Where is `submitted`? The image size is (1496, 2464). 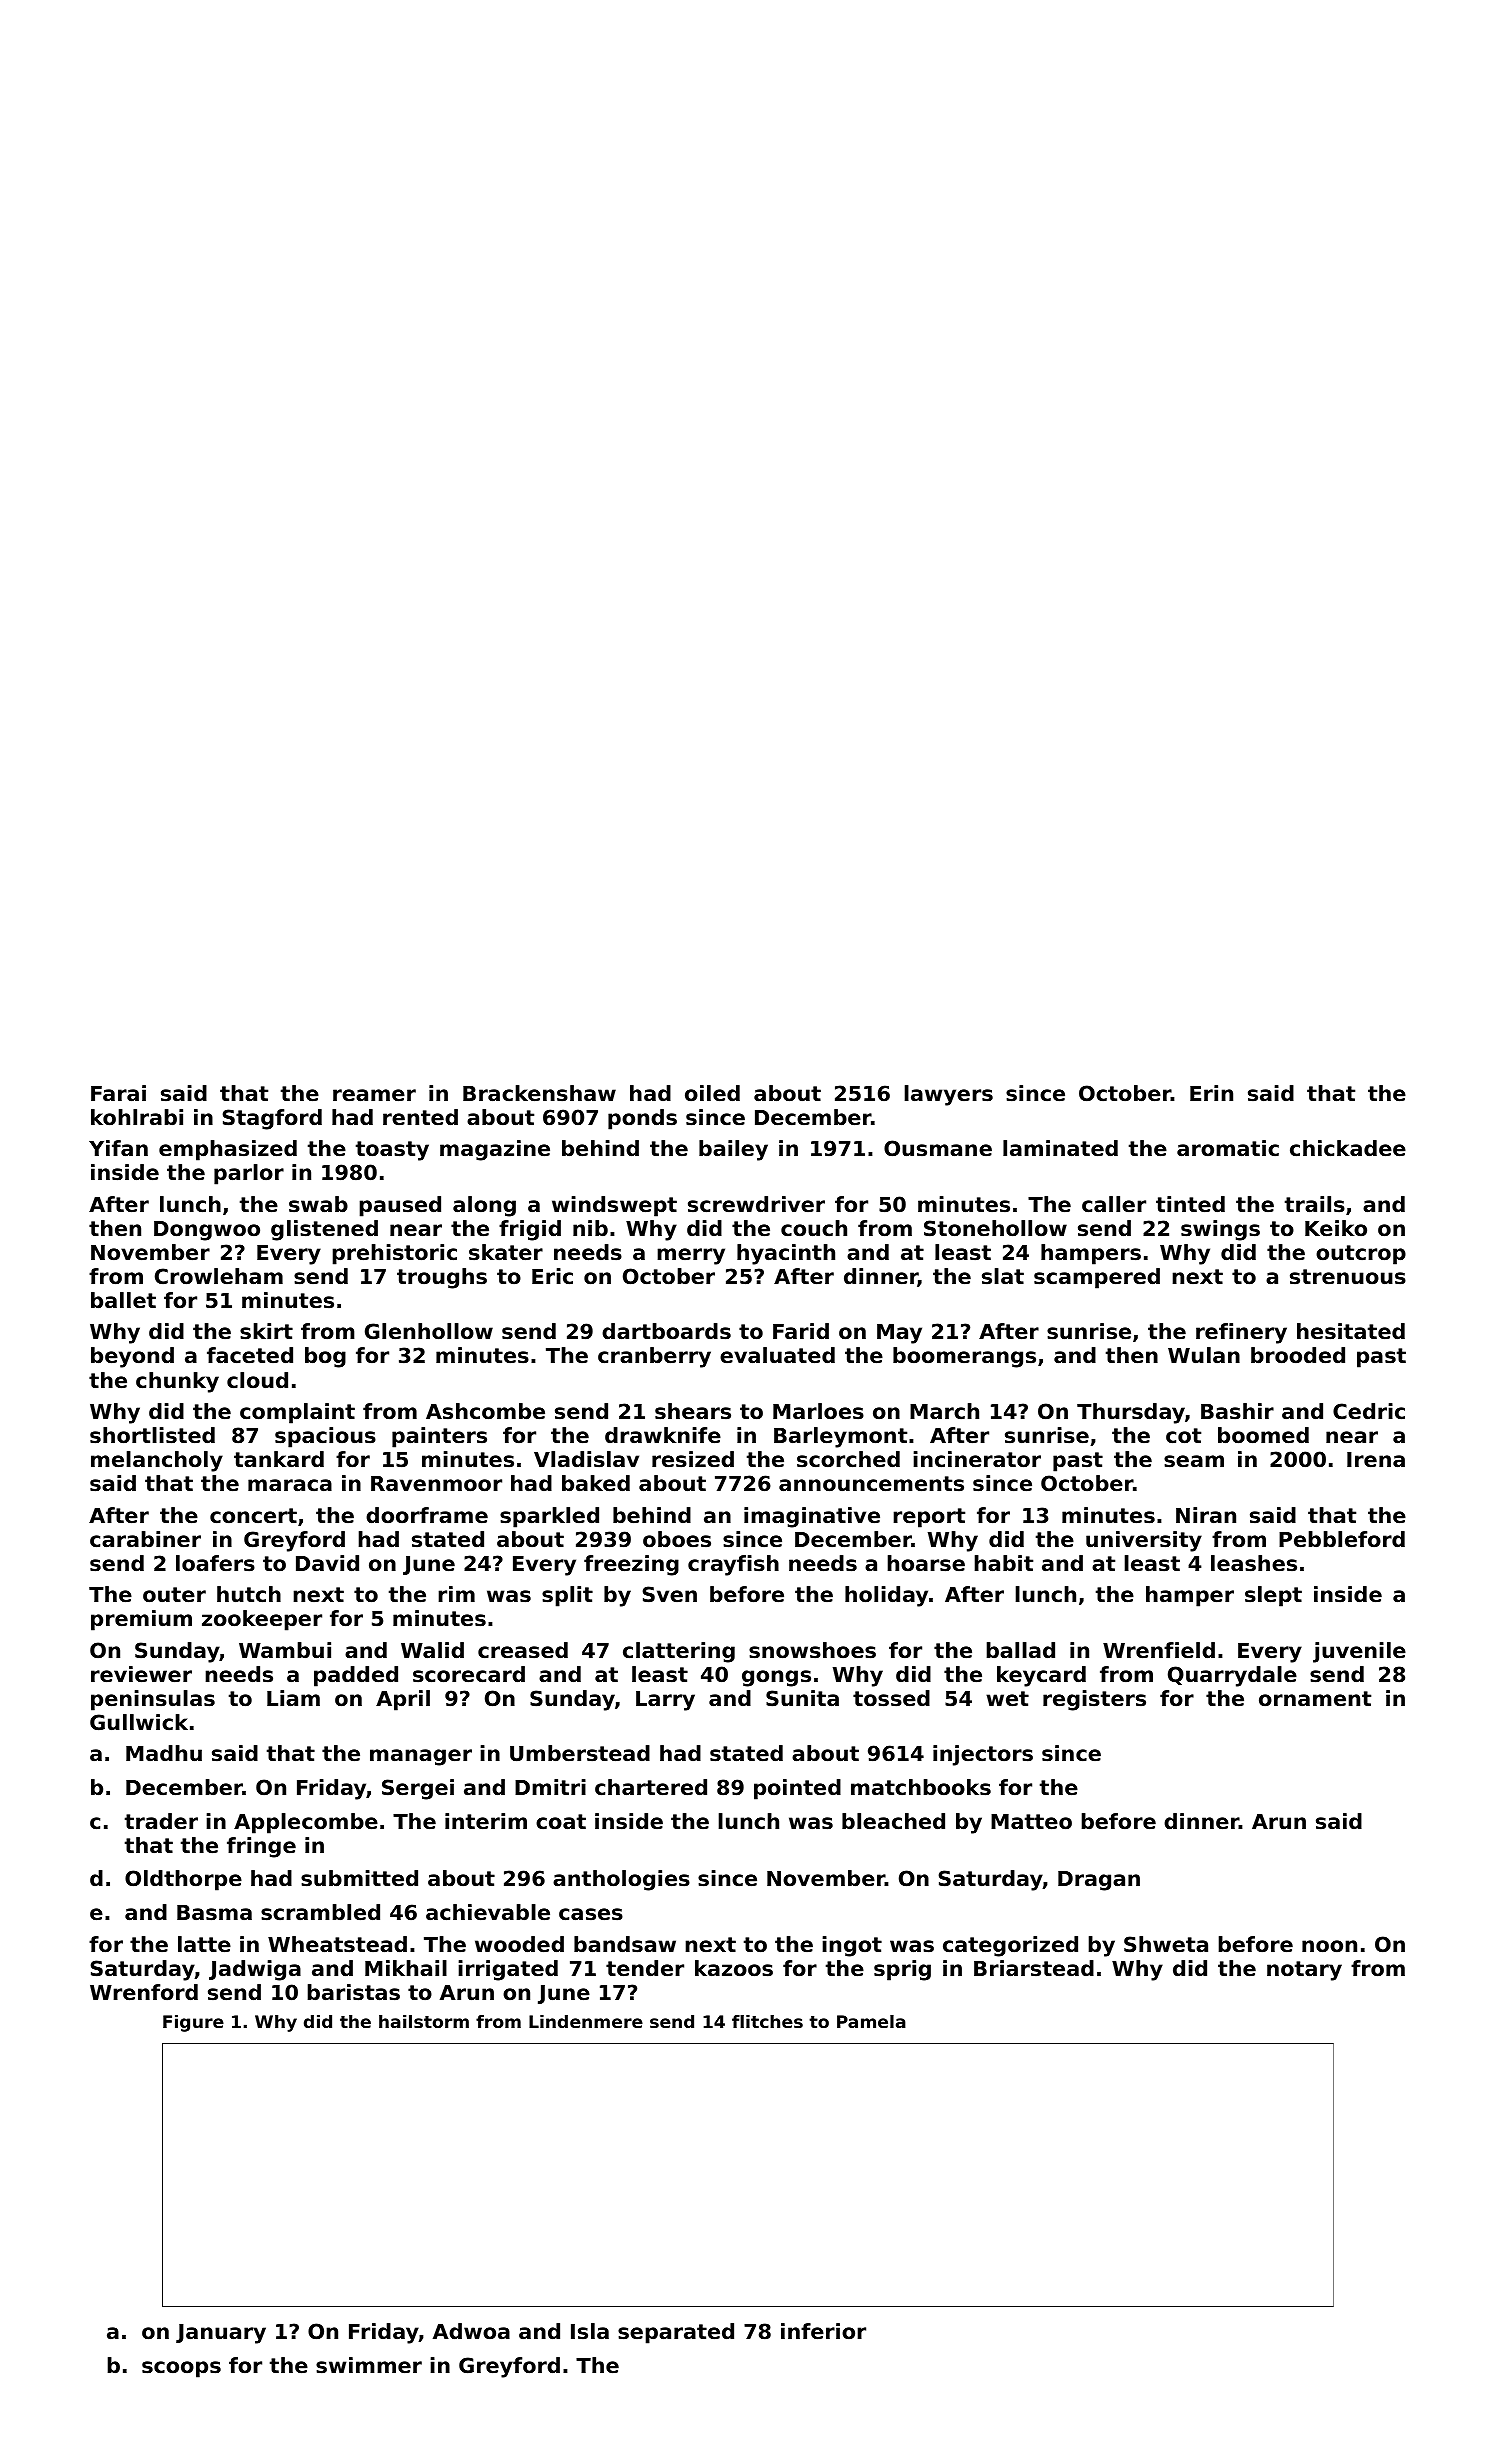
submitted is located at coordinates (359, 1878).
